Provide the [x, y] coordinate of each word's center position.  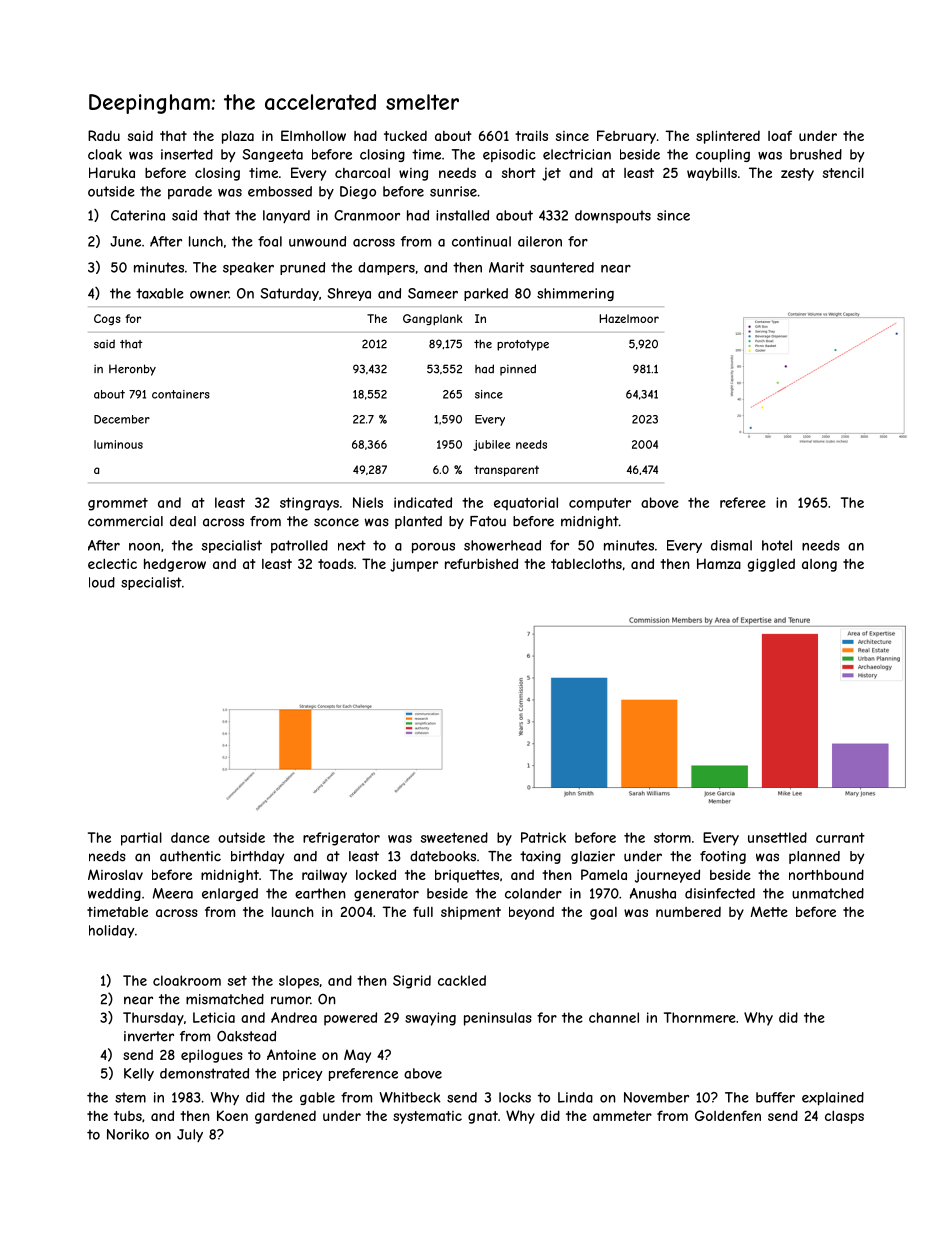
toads [336, 563]
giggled [771, 565]
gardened [285, 1117]
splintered [728, 137]
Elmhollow [313, 135]
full [423, 911]
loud [102, 582]
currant [840, 838]
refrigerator [341, 839]
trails [531, 136]
